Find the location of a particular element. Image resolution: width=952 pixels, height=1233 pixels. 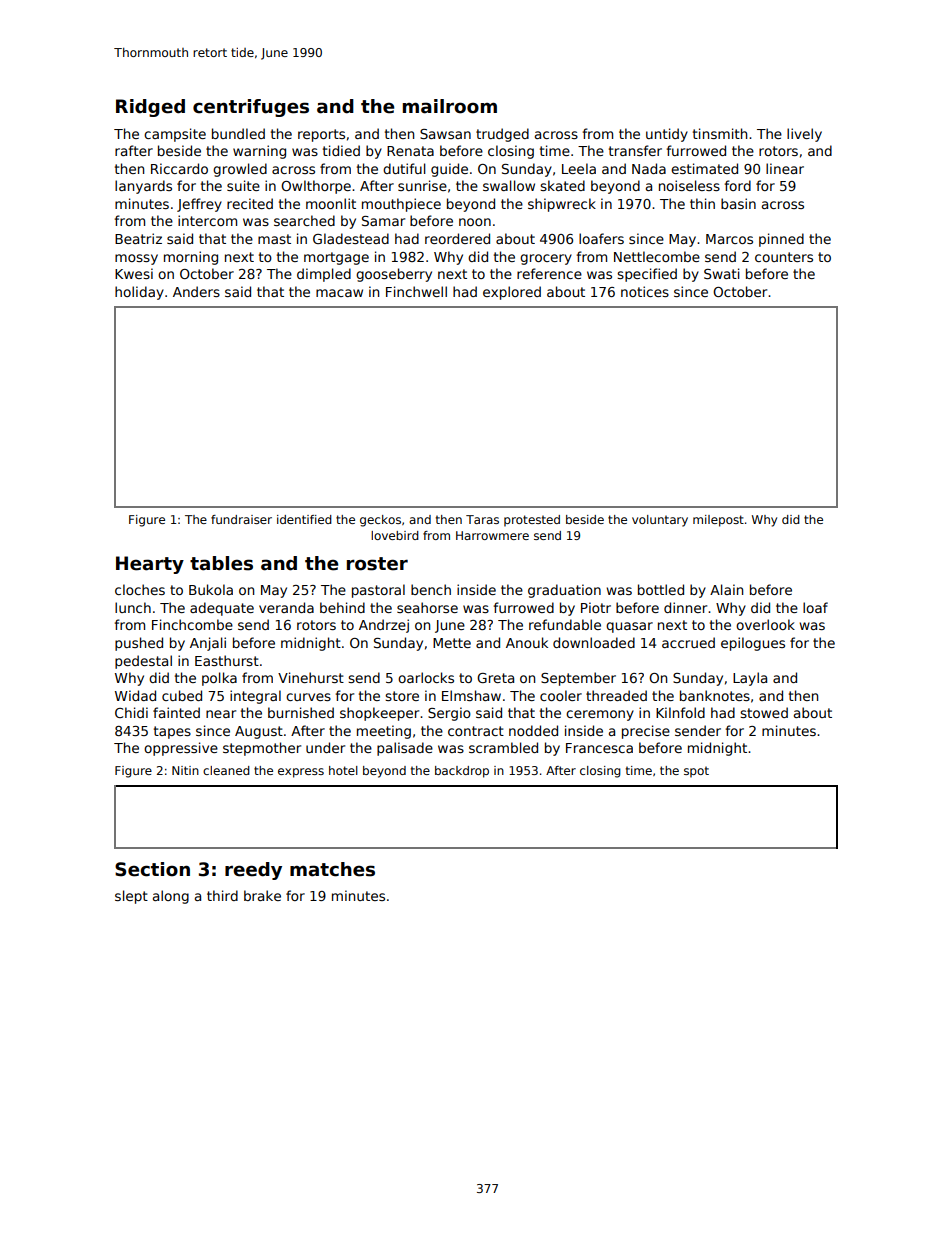

third is located at coordinates (222, 895).
